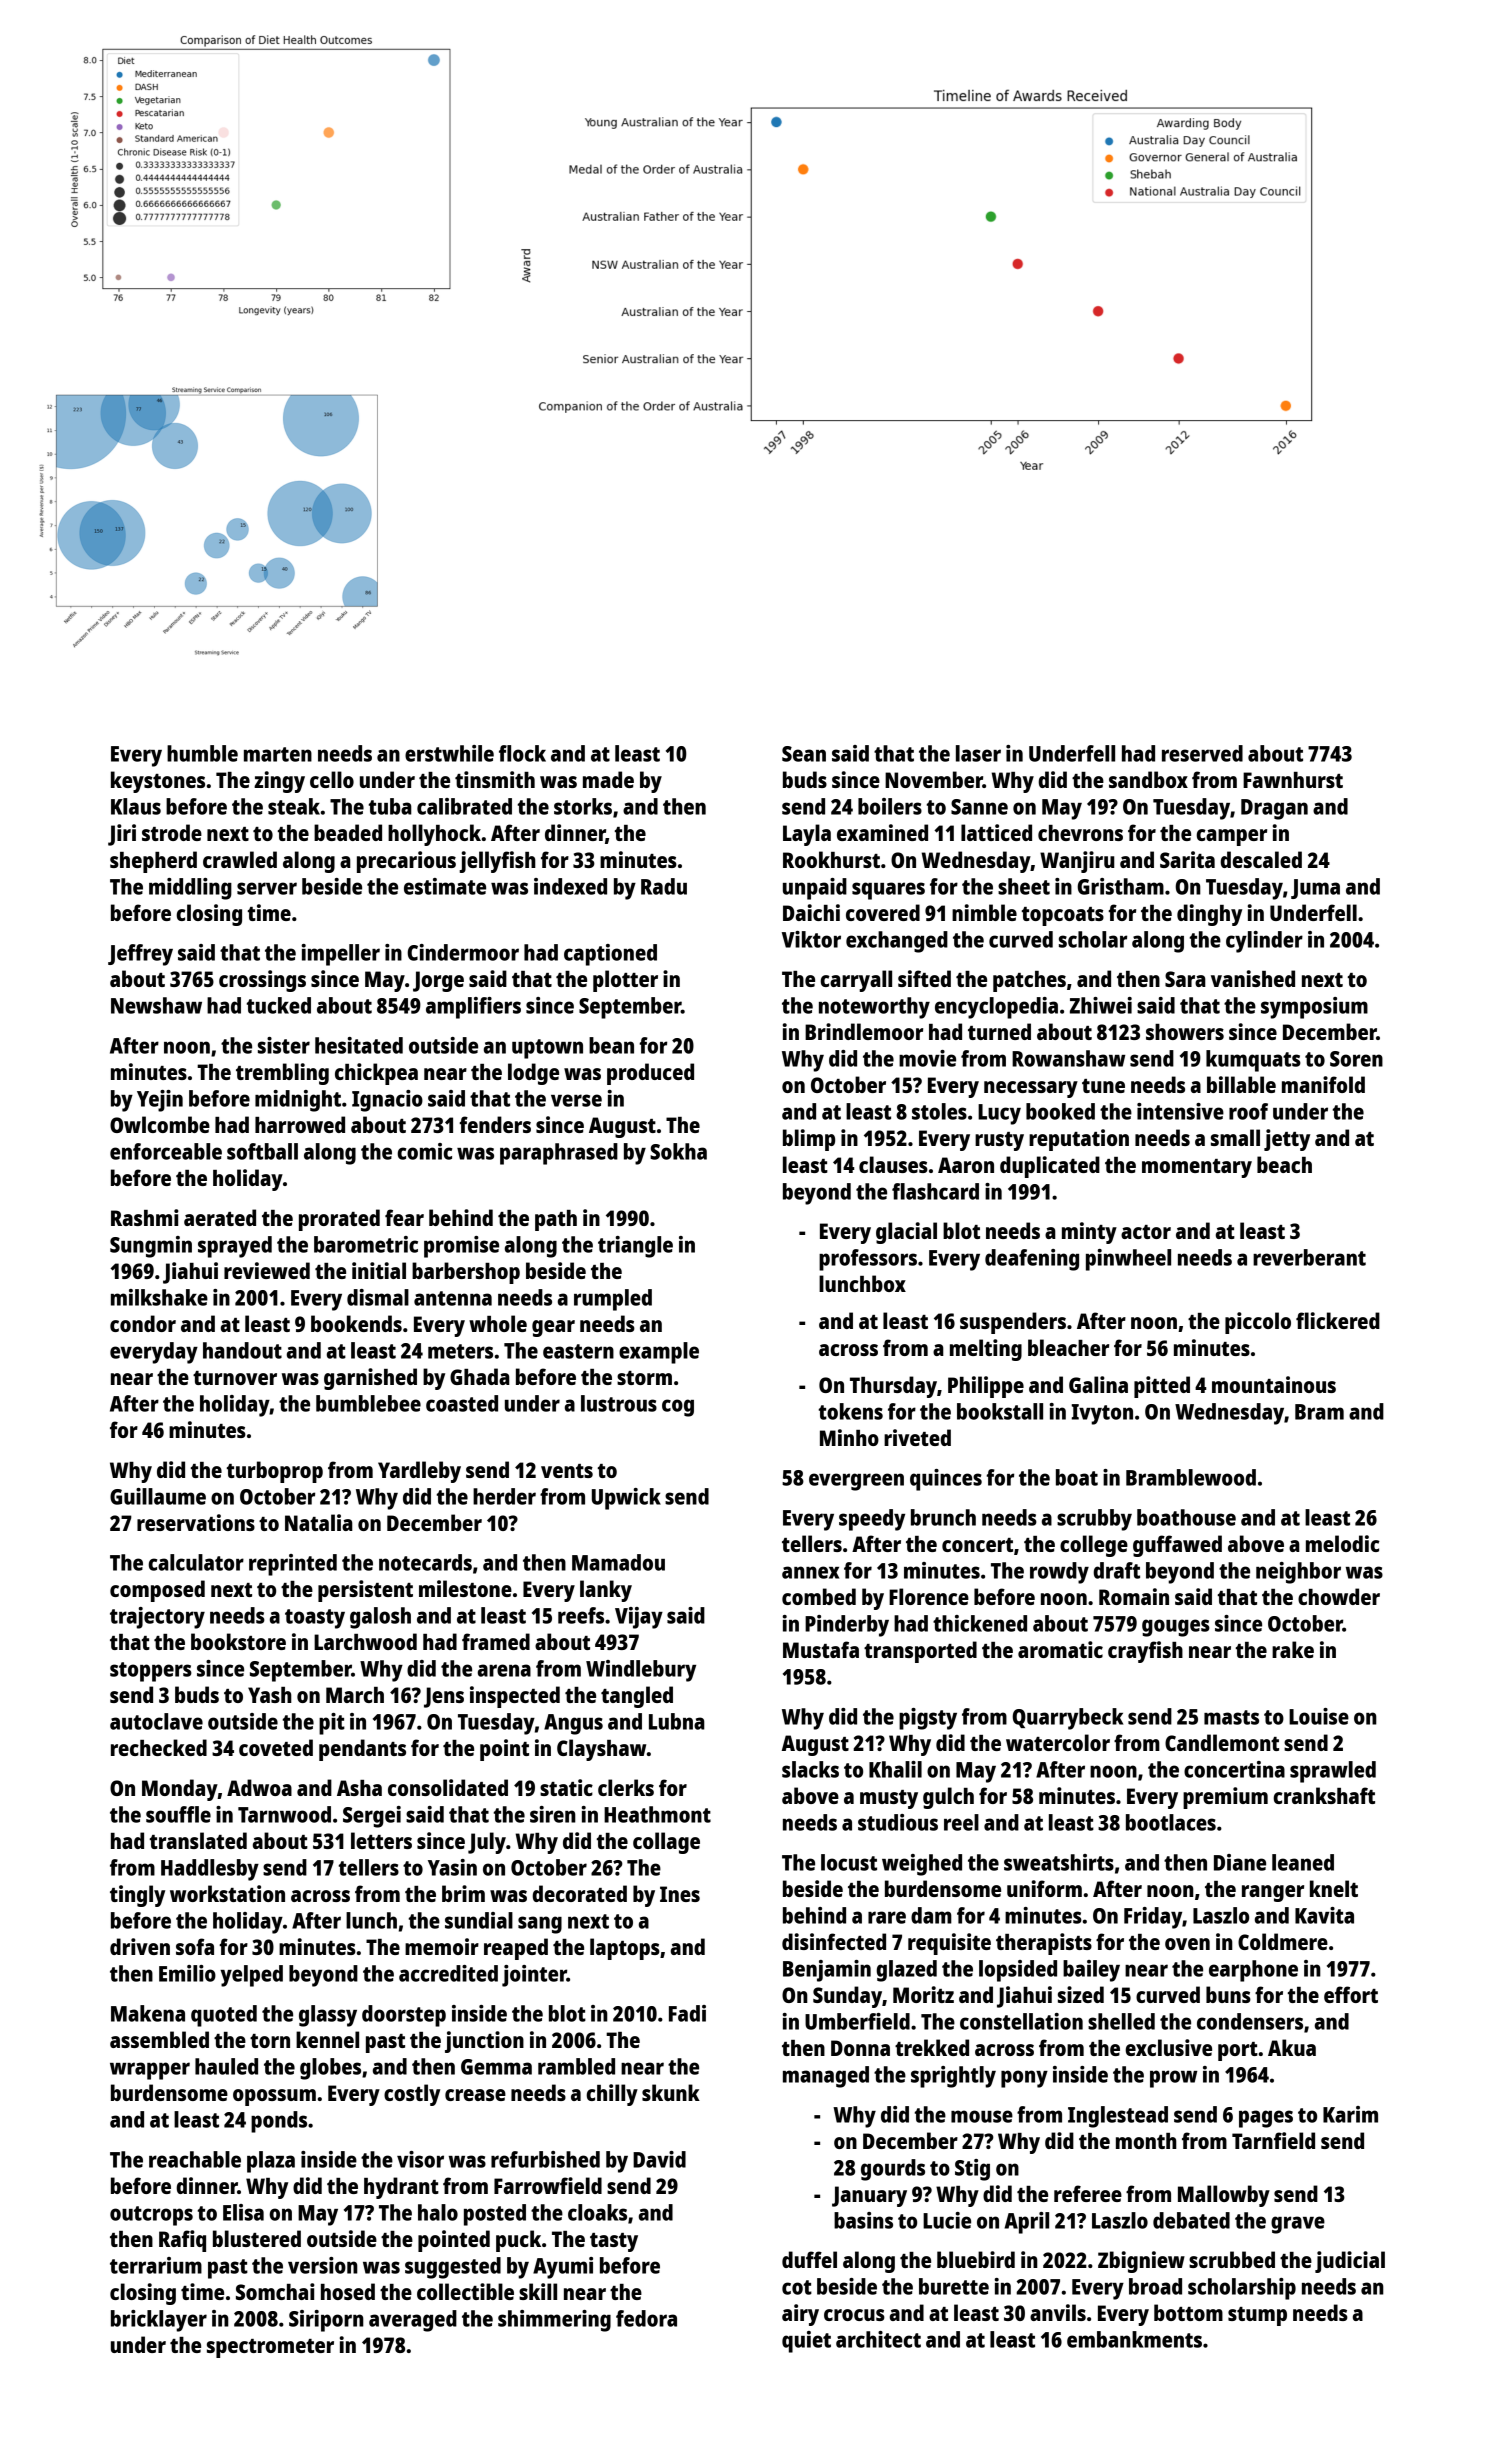 This screenshot has height=2464, width=1496. I want to click on condor, so click(143, 1323).
